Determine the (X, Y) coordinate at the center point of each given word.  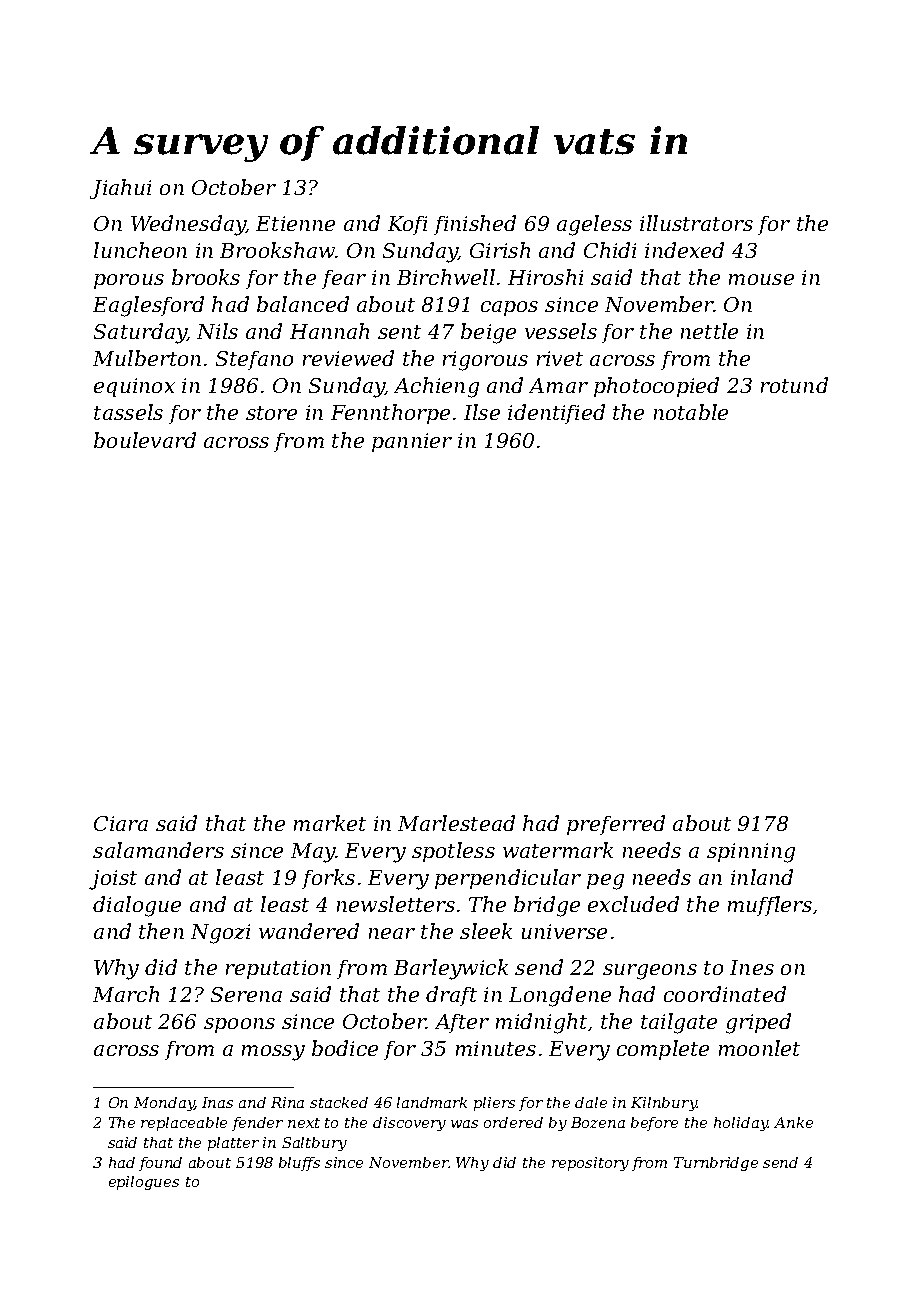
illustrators (696, 223)
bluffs (299, 1164)
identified (556, 414)
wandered (309, 931)
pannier (412, 442)
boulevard (145, 440)
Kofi (407, 225)
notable (691, 412)
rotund (794, 385)
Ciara (121, 823)
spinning (751, 853)
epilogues (144, 1183)
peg (605, 882)
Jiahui (120, 189)
